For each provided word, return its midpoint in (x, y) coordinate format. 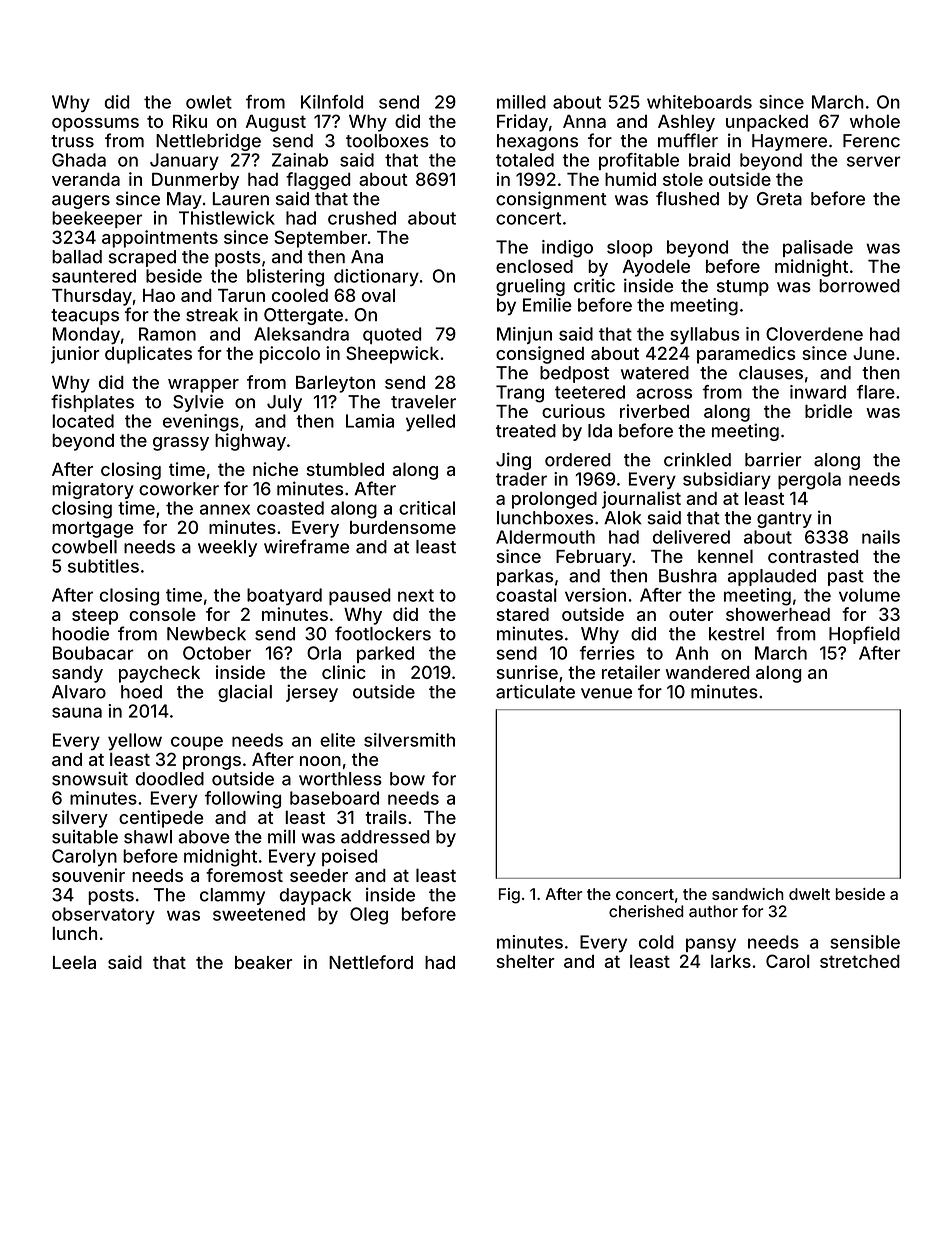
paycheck (159, 674)
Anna (584, 121)
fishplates (92, 403)
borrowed (859, 286)
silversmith (409, 740)
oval (378, 295)
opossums (95, 125)
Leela (74, 962)
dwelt (809, 894)
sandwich (748, 894)
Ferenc (871, 141)
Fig (509, 896)
